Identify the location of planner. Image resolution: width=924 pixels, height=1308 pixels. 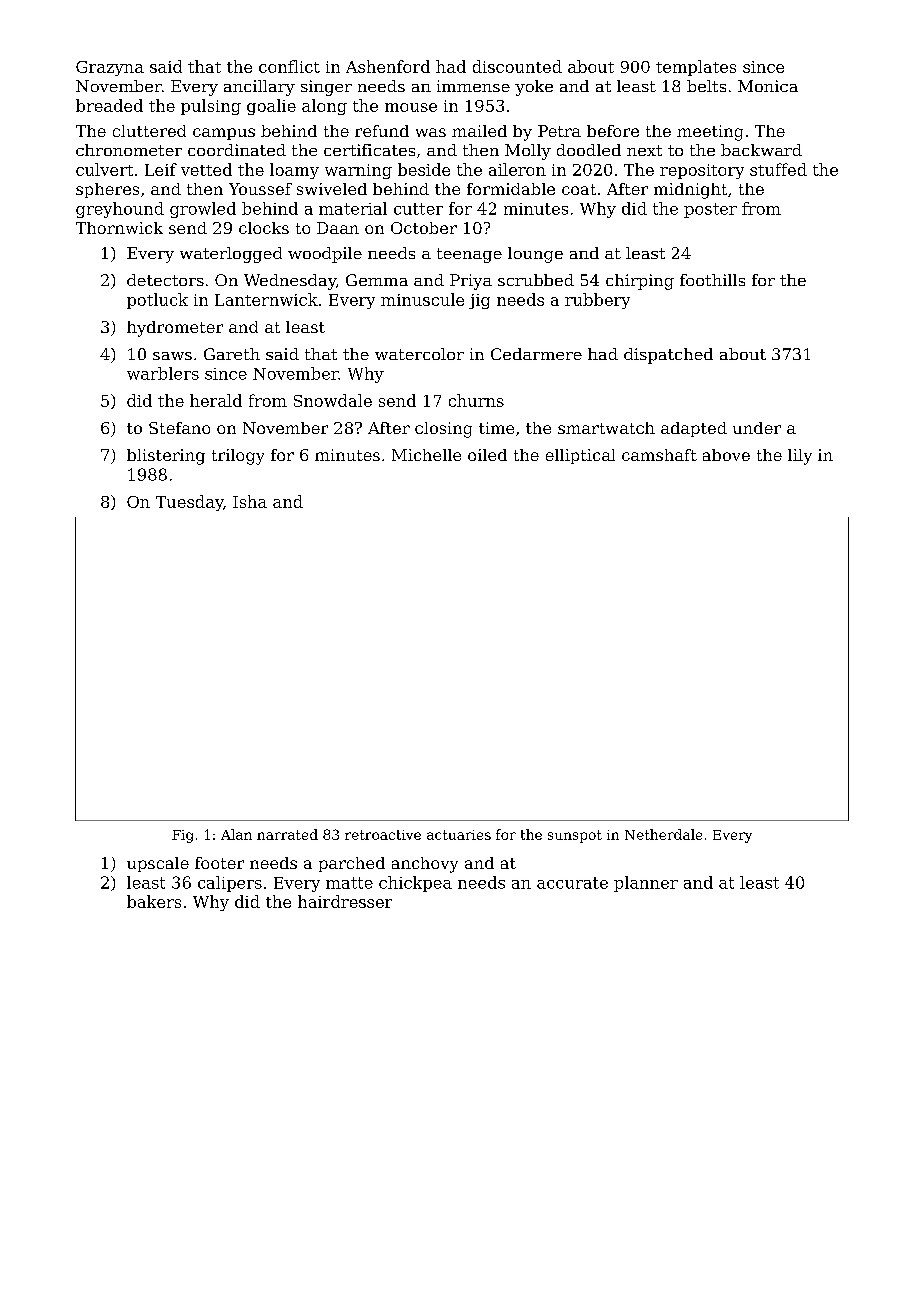
(646, 884).
